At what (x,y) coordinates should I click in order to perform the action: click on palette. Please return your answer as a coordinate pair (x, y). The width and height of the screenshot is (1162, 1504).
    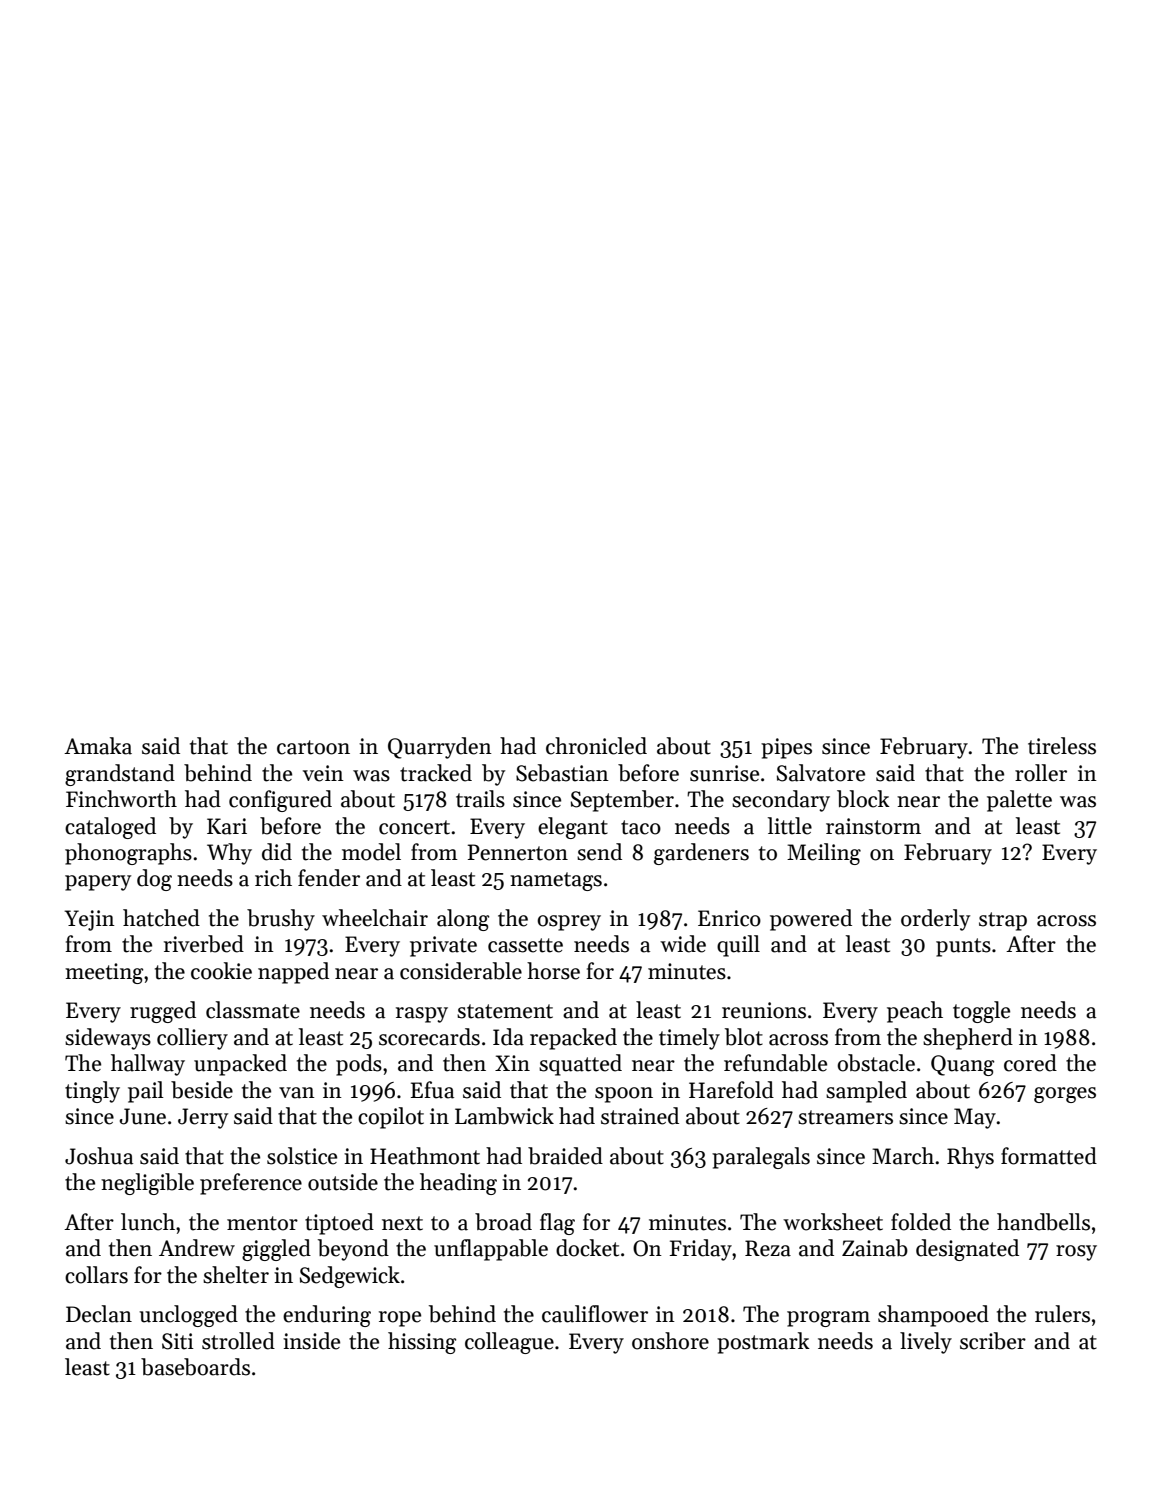
    Looking at the image, I should click on (1019, 801).
